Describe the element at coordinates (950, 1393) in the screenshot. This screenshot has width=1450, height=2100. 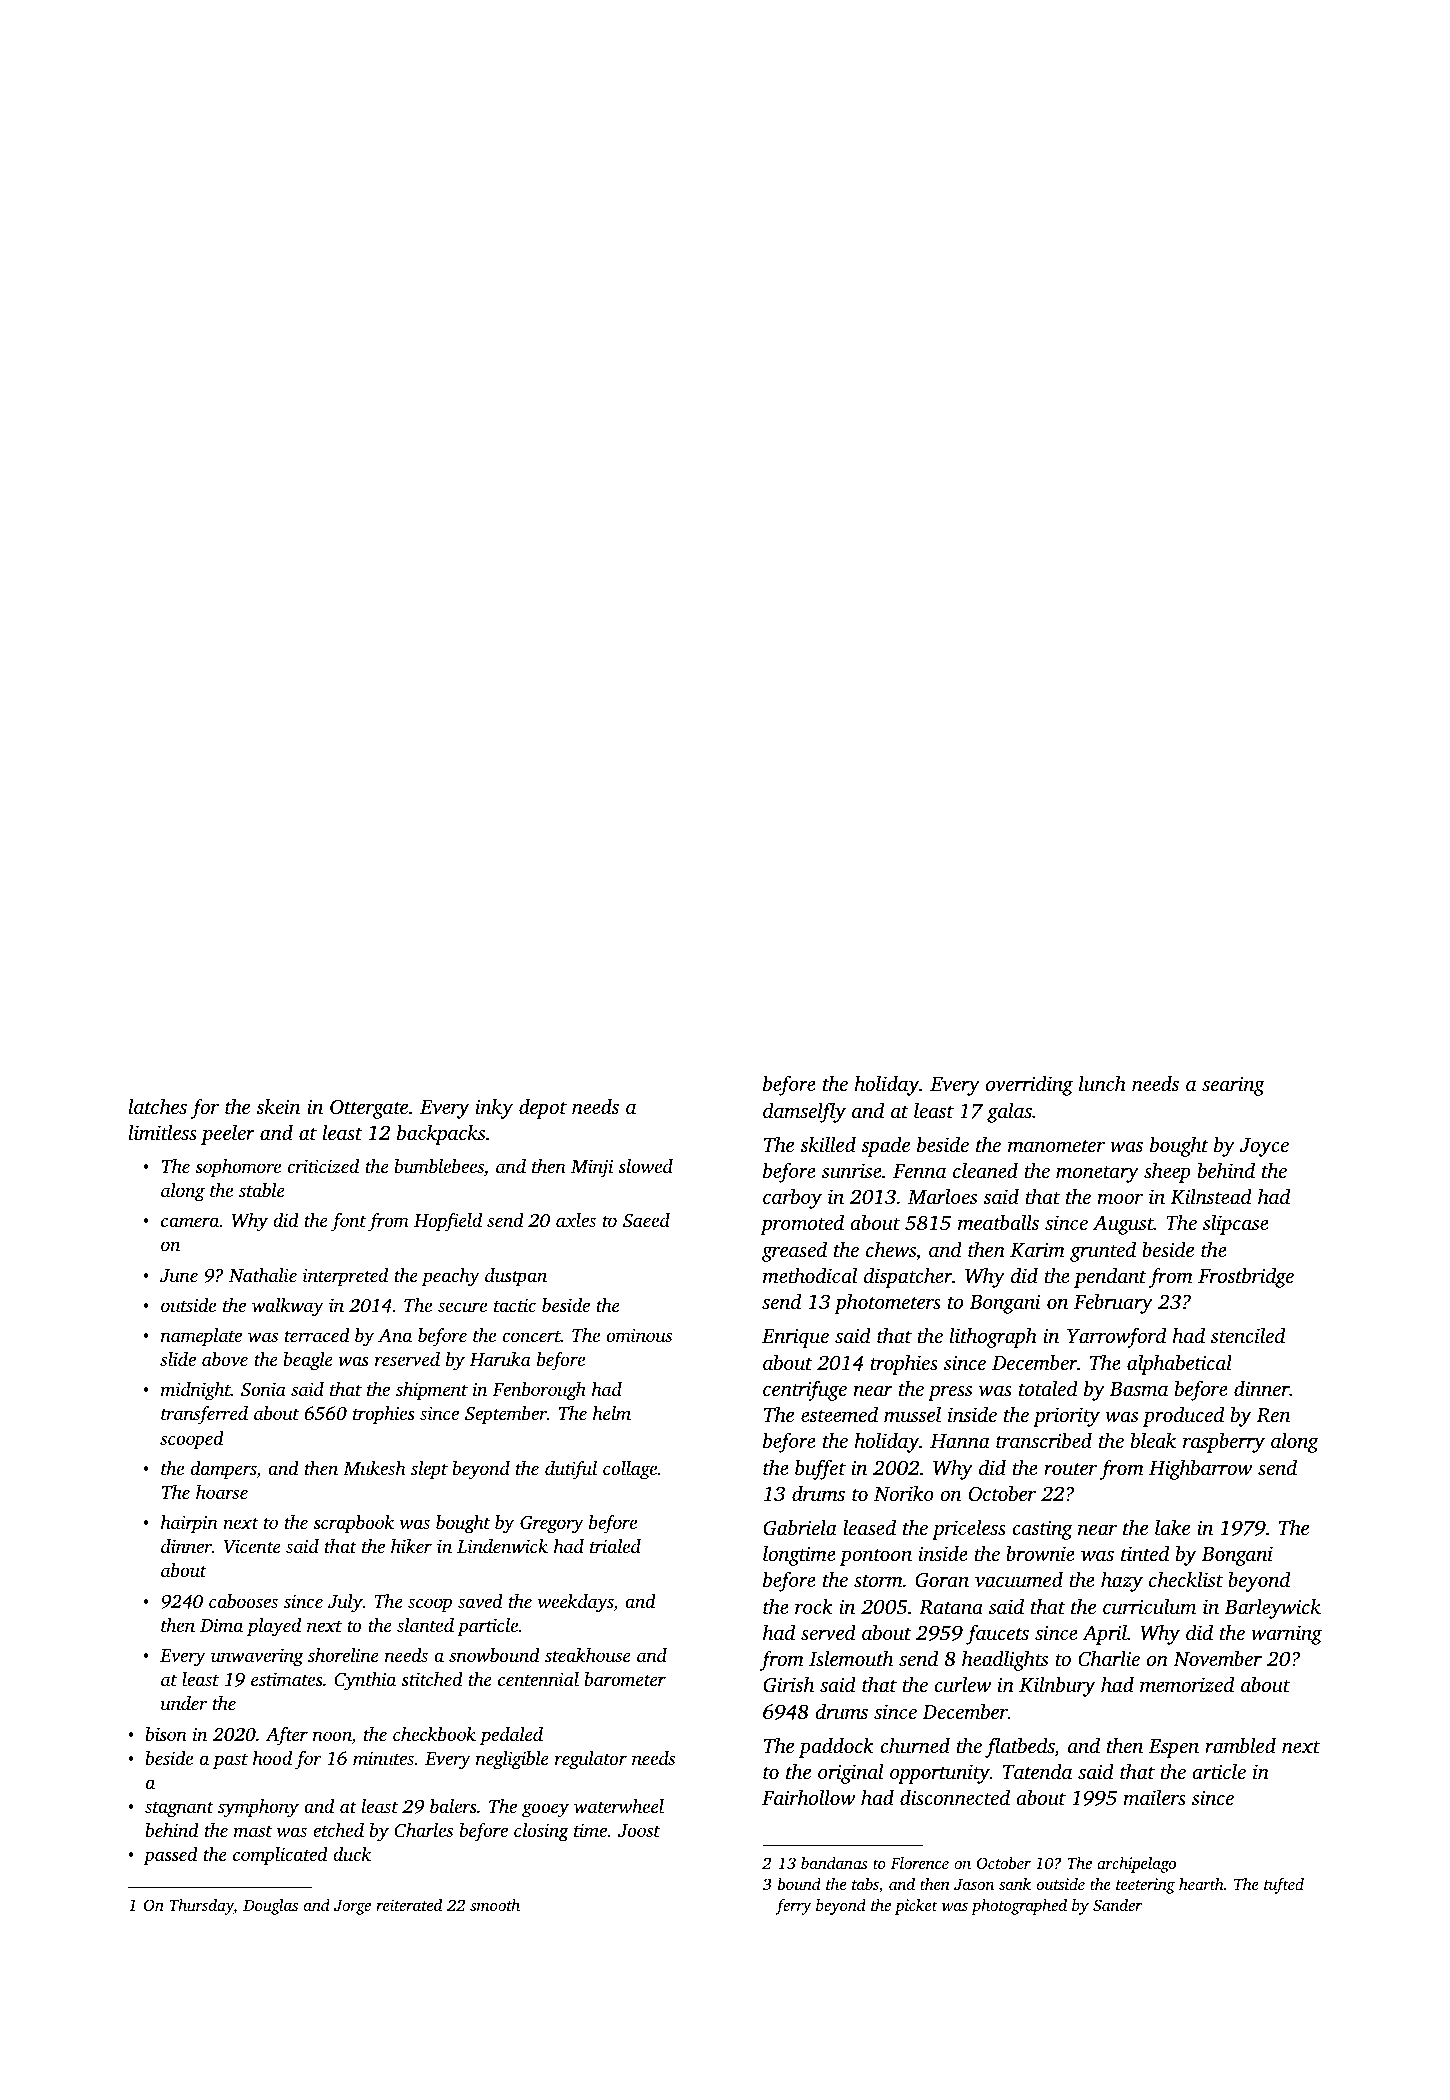
I see `press` at that location.
